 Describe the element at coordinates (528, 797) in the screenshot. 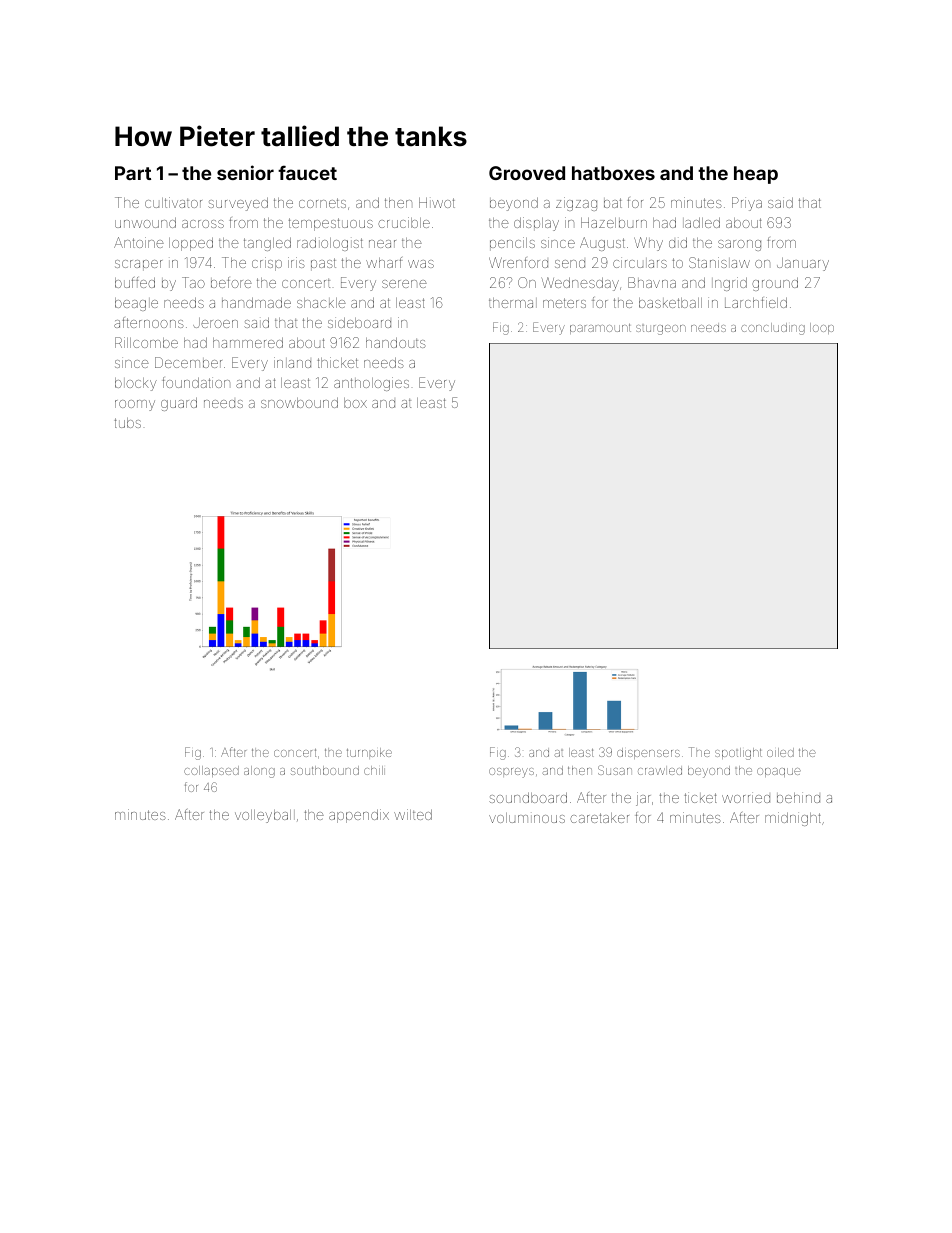

I see `soundboard` at that location.
